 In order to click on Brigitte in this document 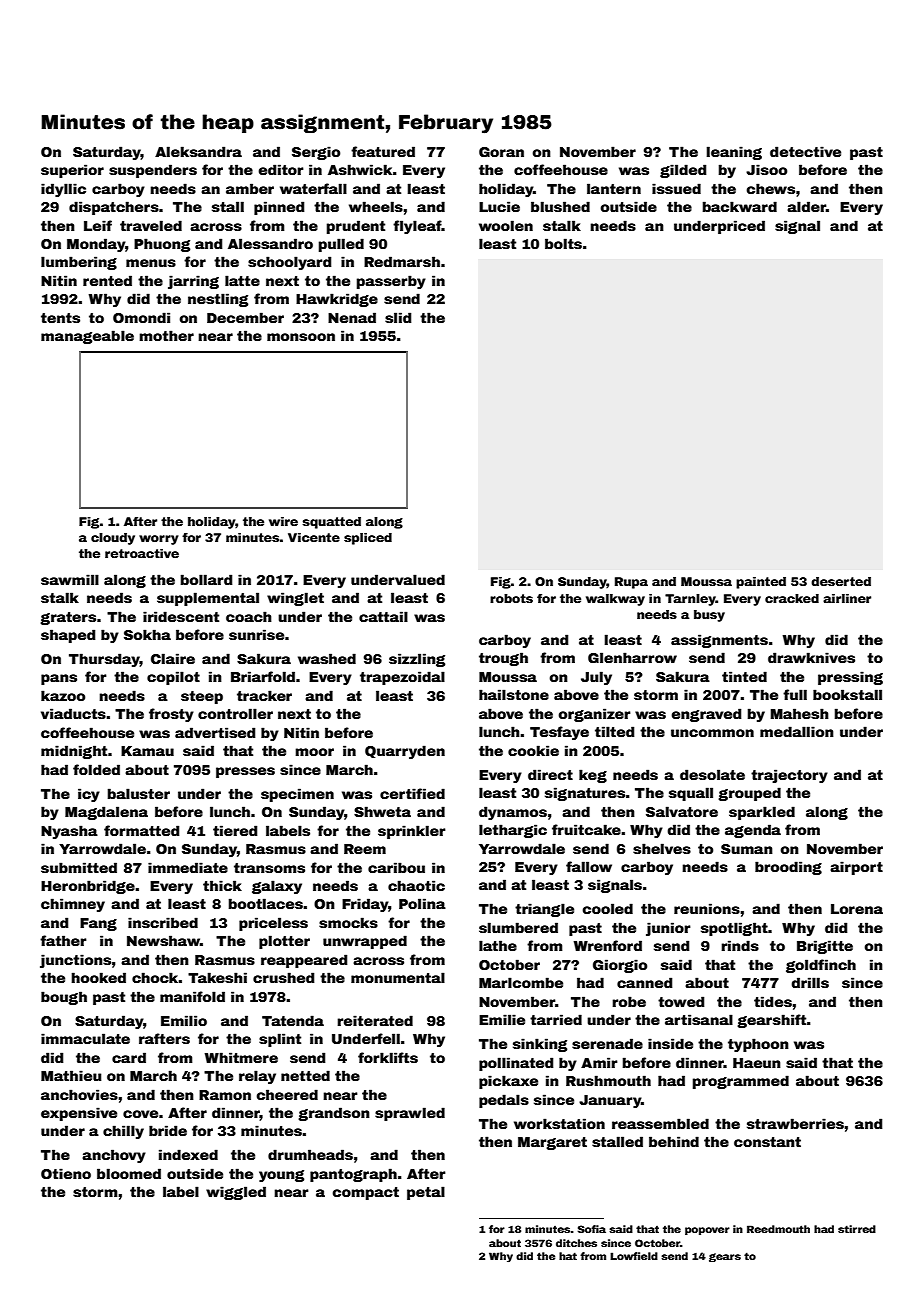, I will do `click(825, 947)`.
